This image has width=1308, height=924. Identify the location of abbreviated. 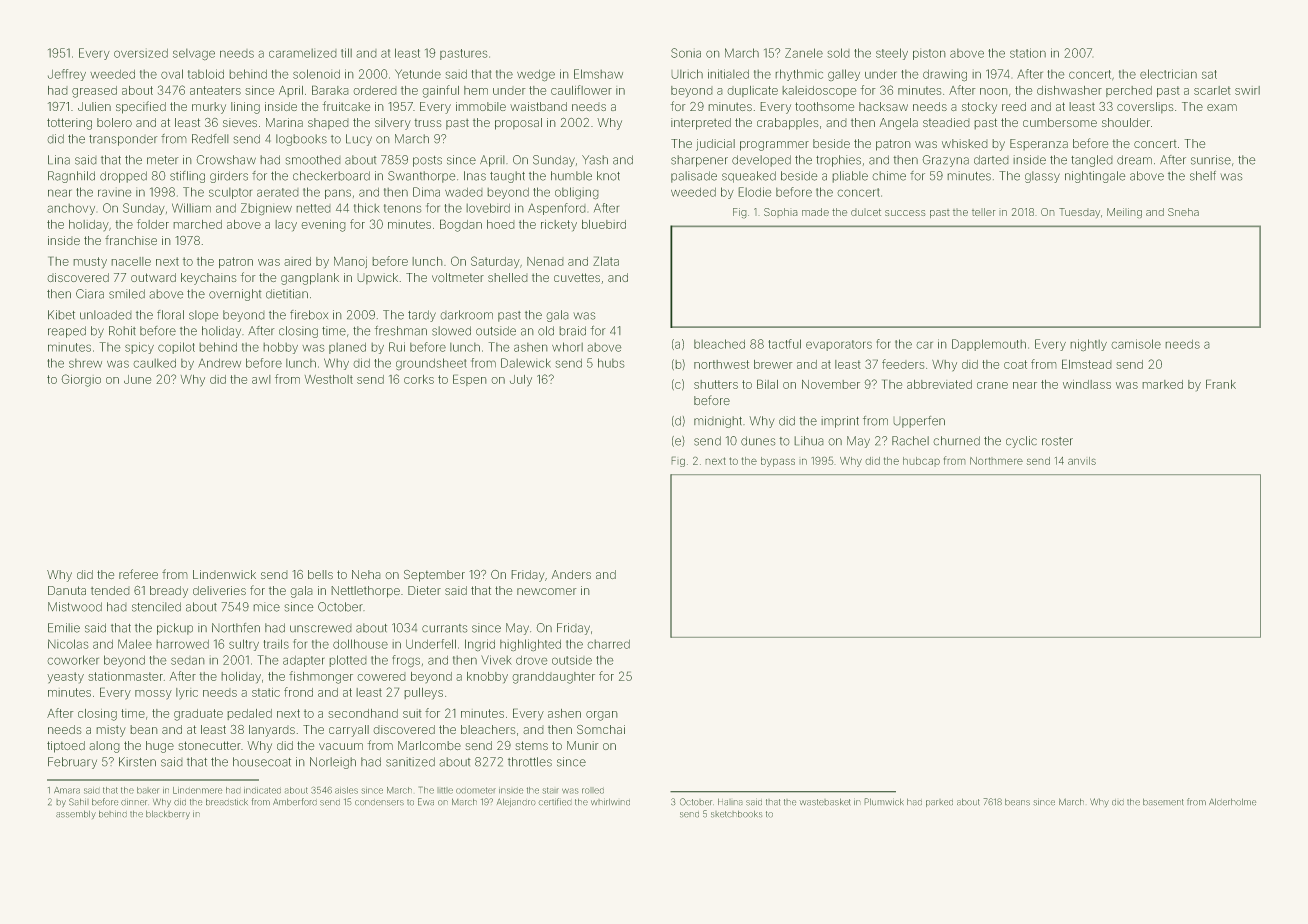
(939, 384).
